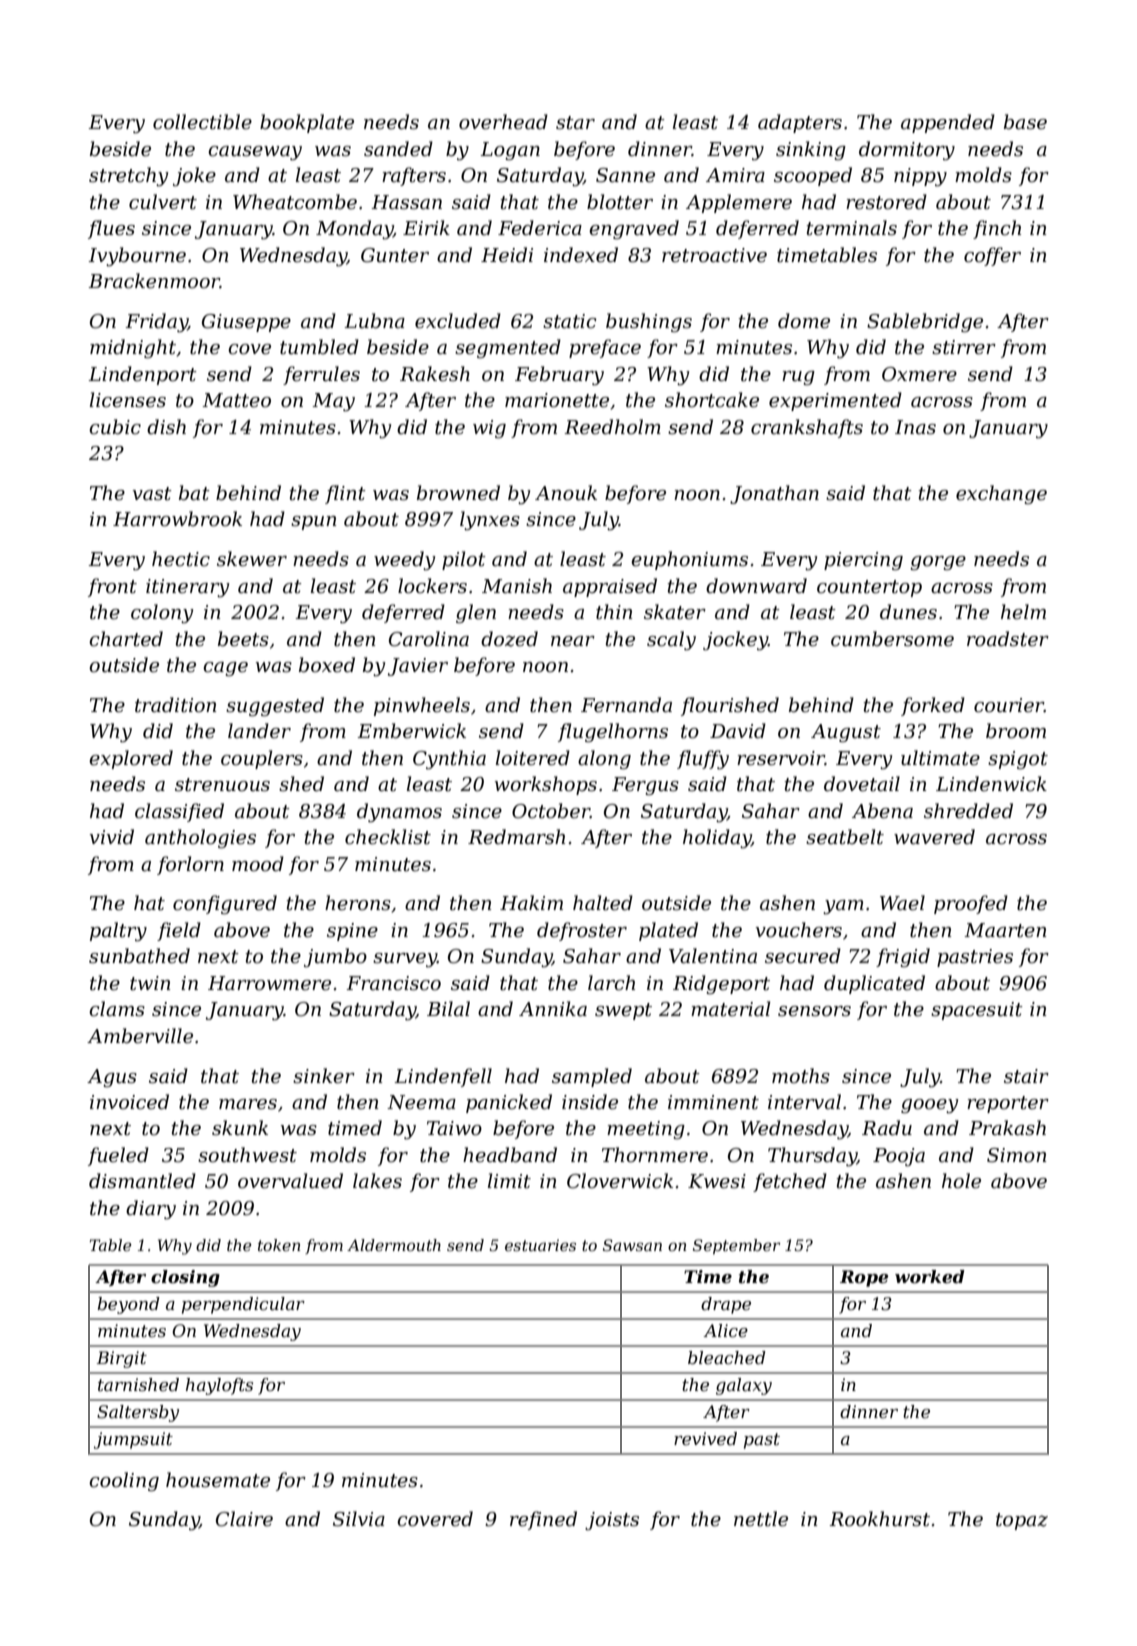 The height and width of the screenshot is (1646, 1137). What do you see at coordinates (863, 561) in the screenshot?
I see `piercing` at bounding box center [863, 561].
